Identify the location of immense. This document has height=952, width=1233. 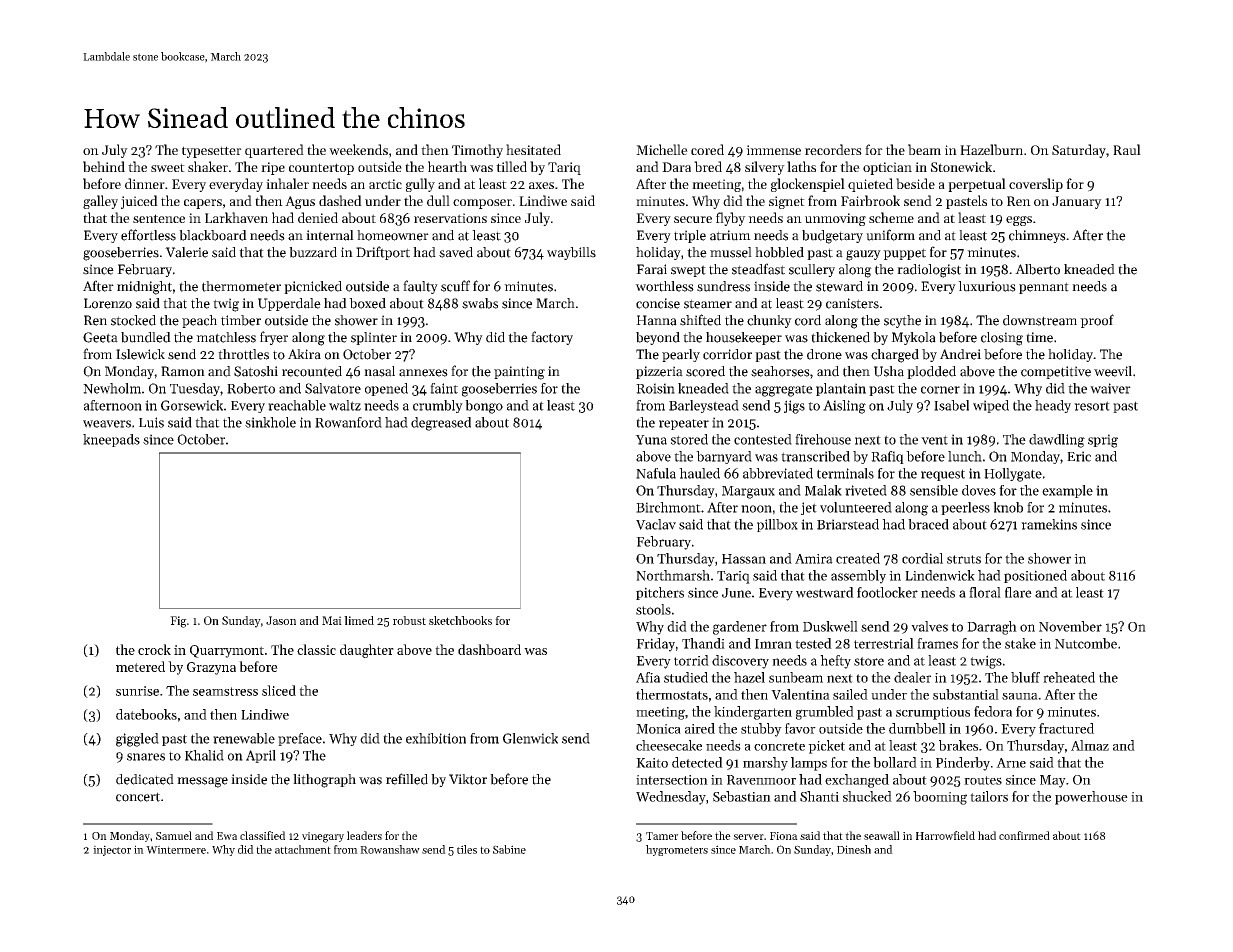
(773, 150).
